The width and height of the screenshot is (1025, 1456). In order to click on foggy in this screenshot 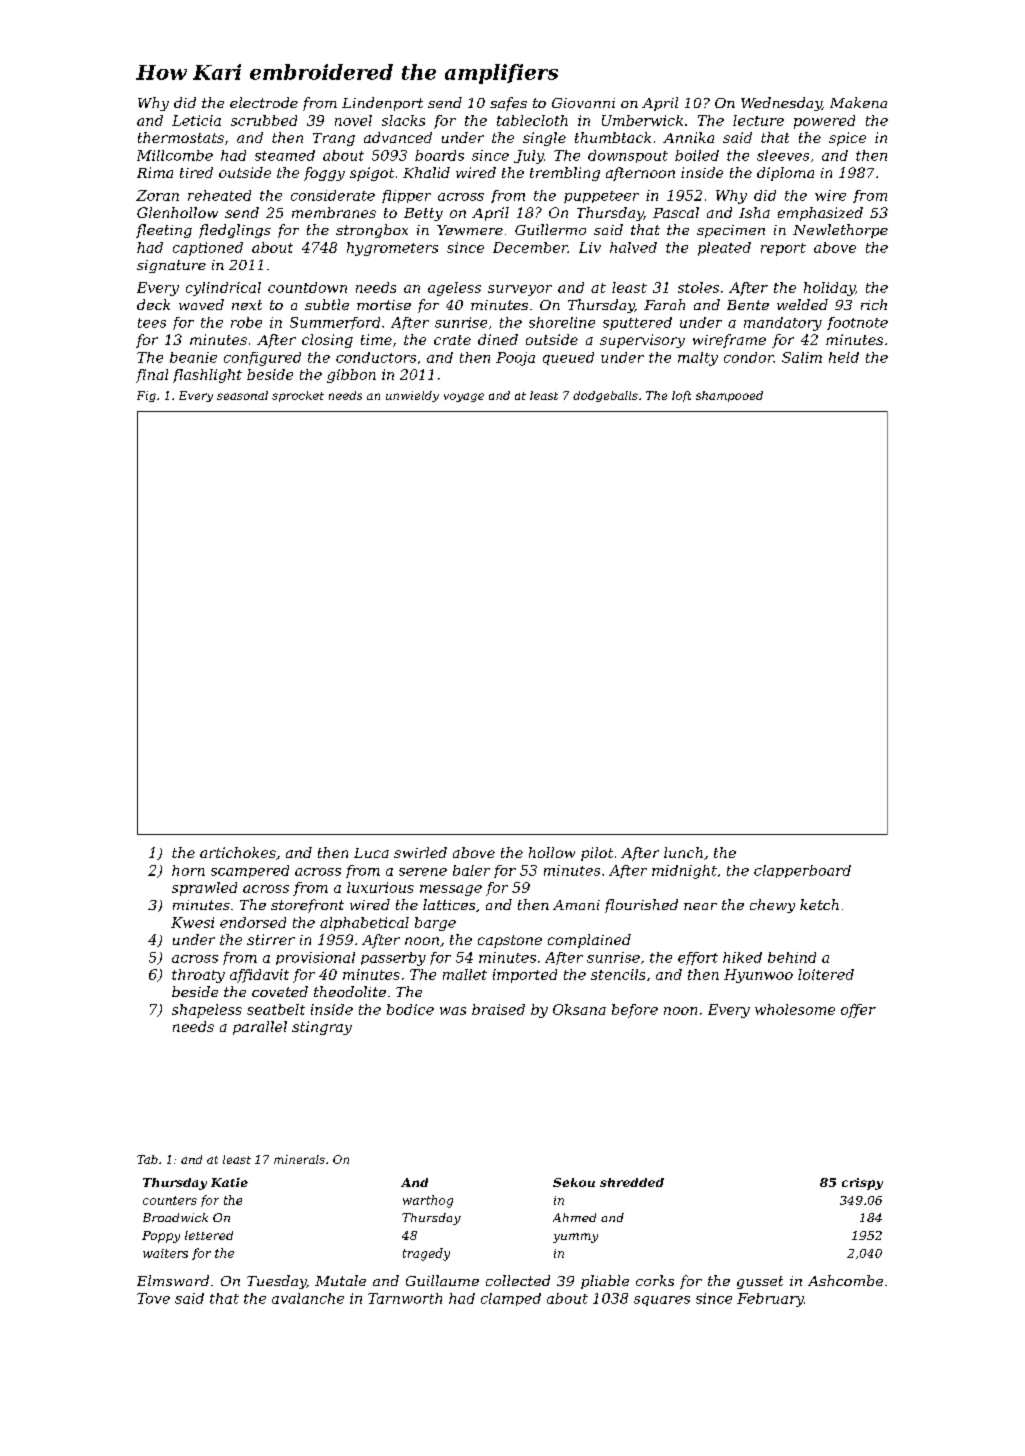, I will do `click(324, 174)`.
